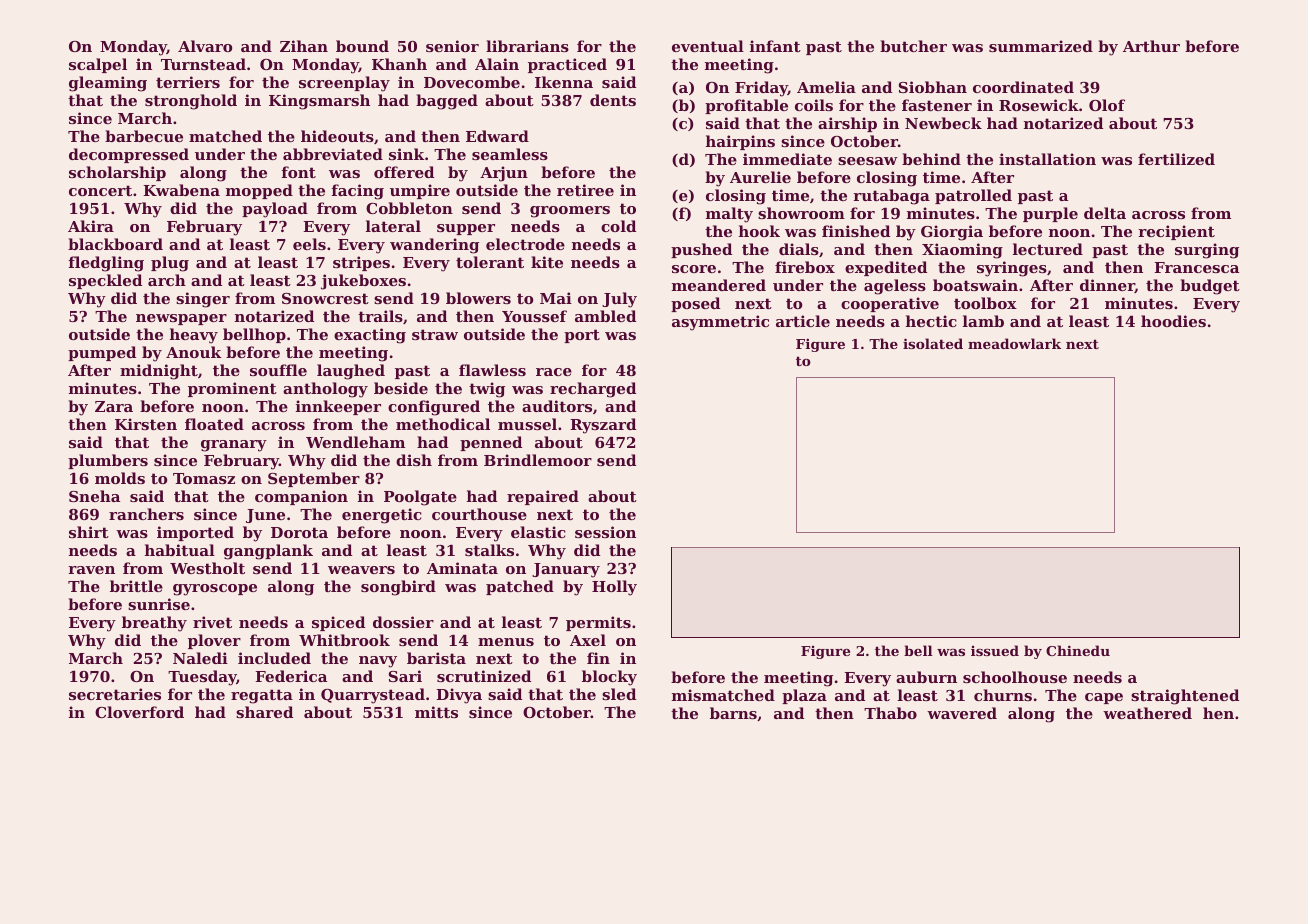 This document has width=1308, height=924. I want to click on eventual, so click(708, 46).
